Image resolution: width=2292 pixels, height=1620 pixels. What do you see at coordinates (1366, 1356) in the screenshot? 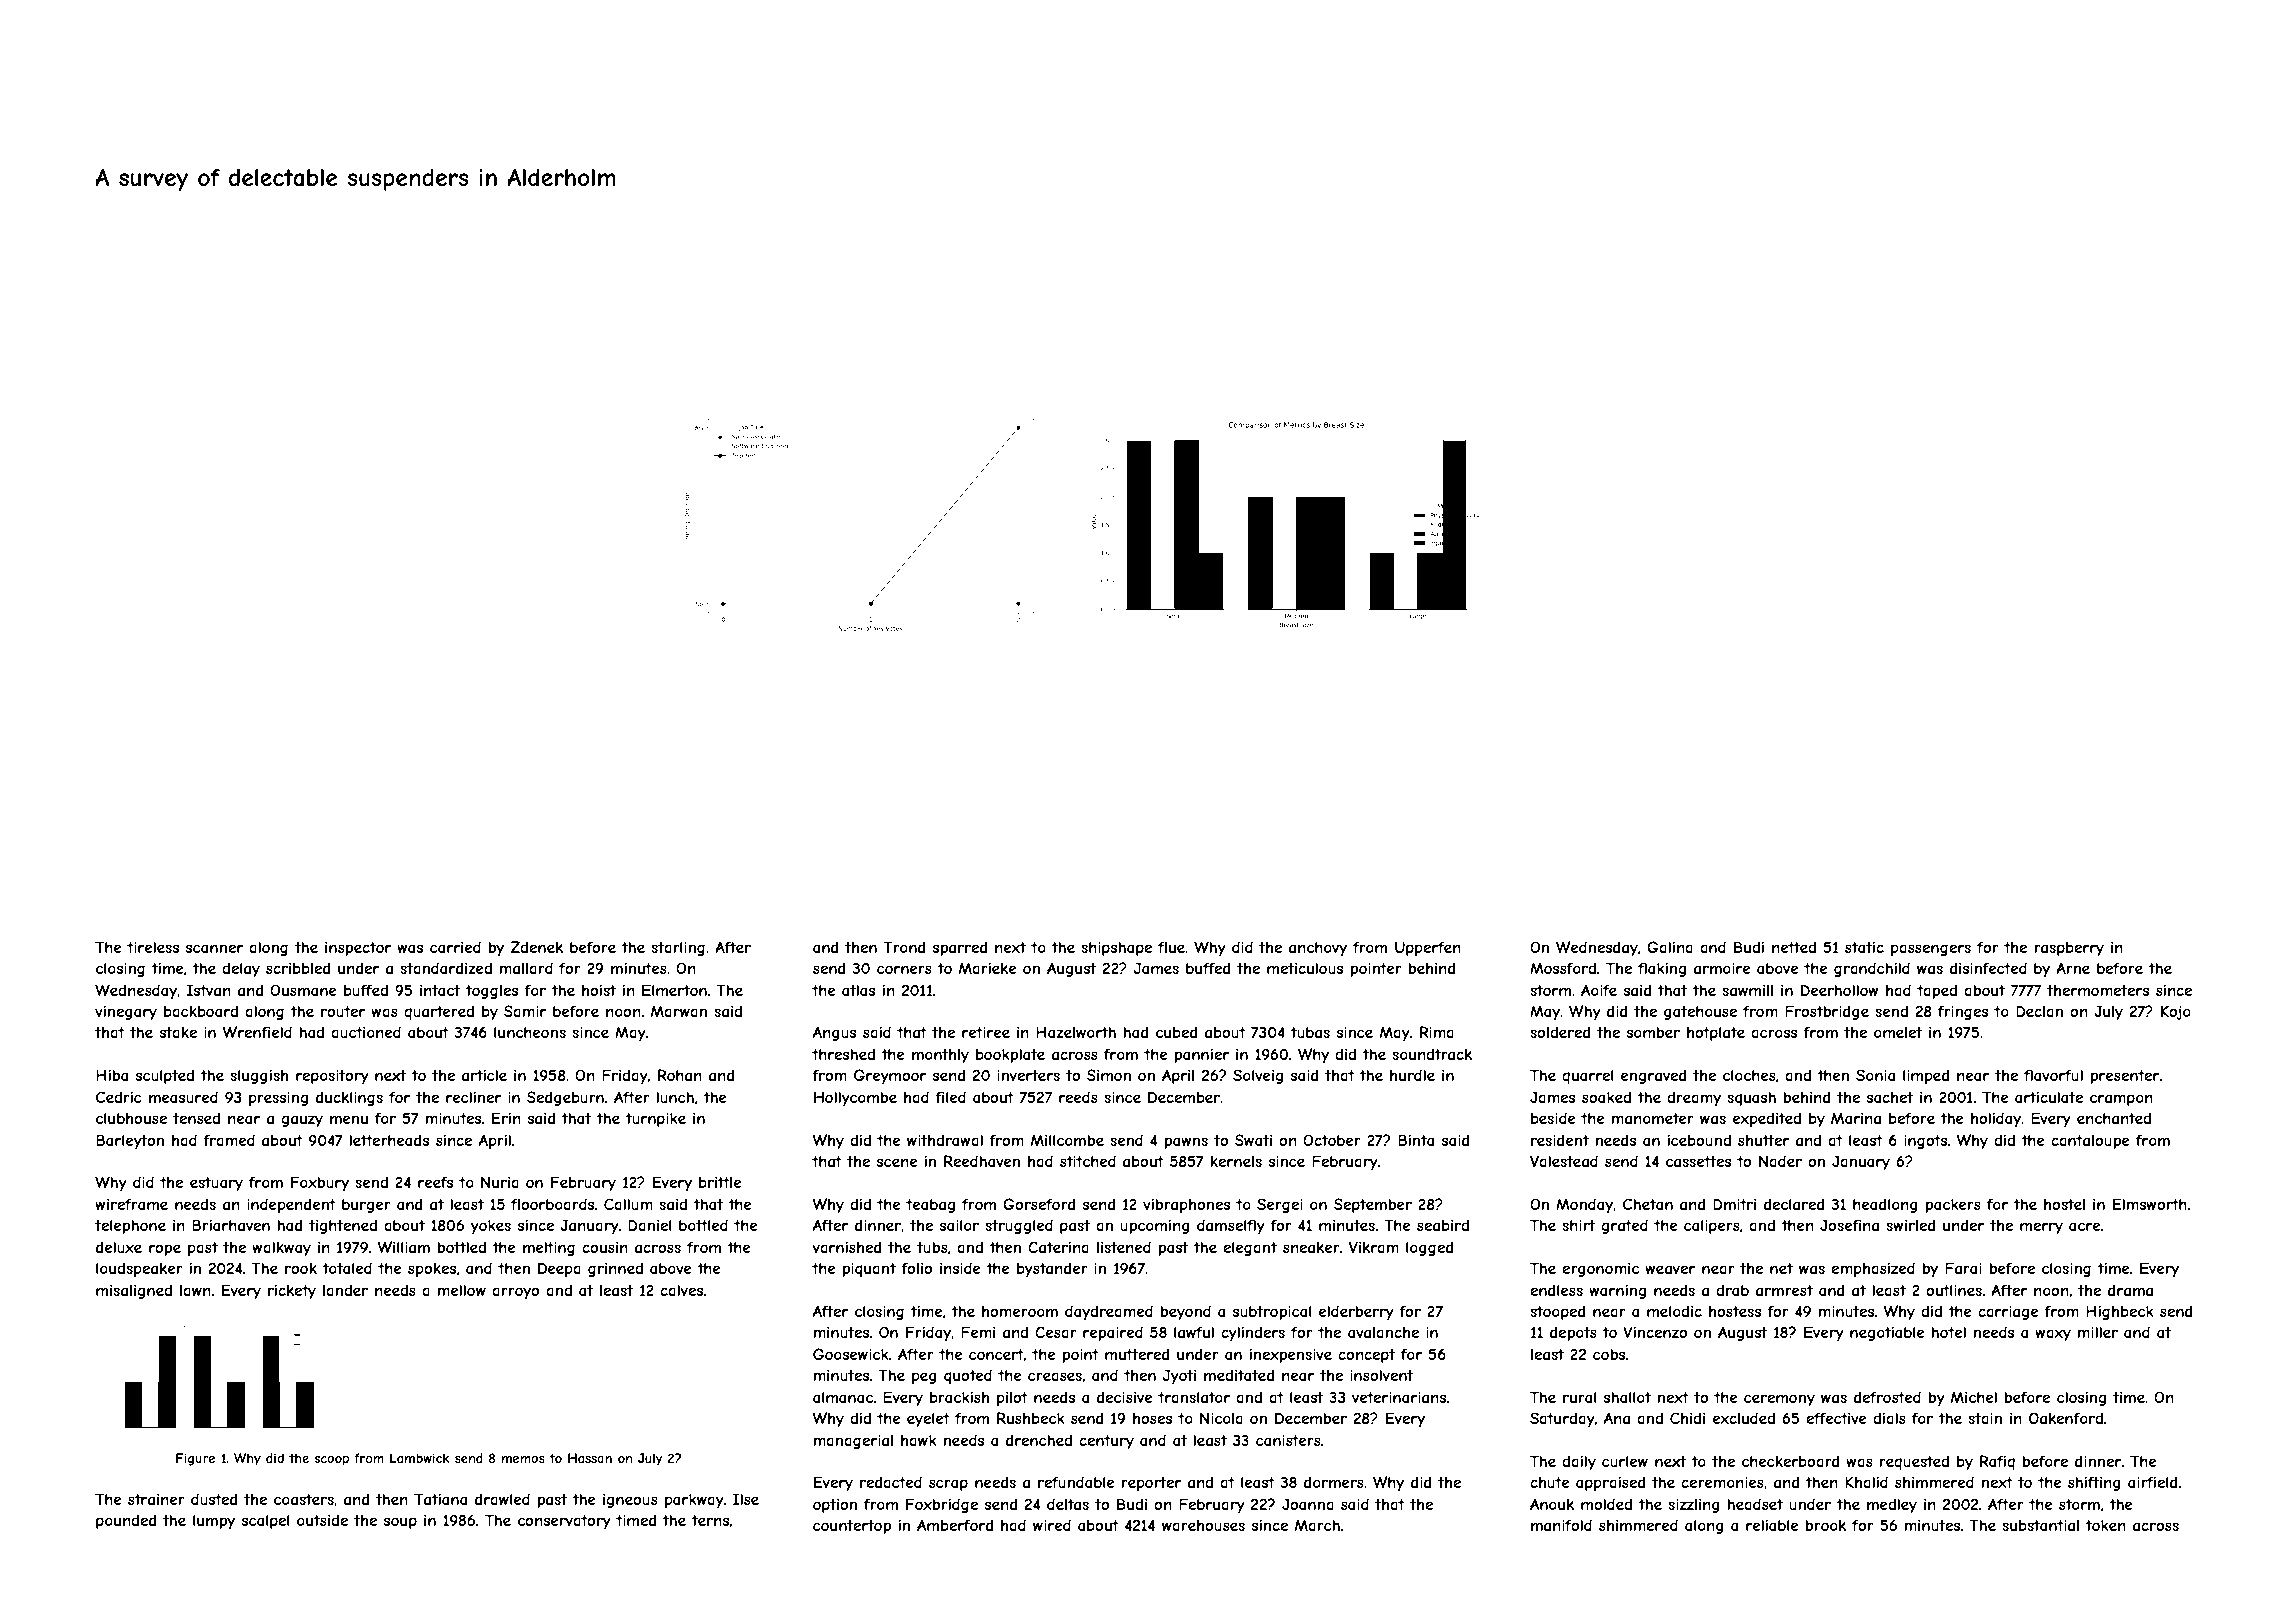
I see `concept` at bounding box center [1366, 1356].
